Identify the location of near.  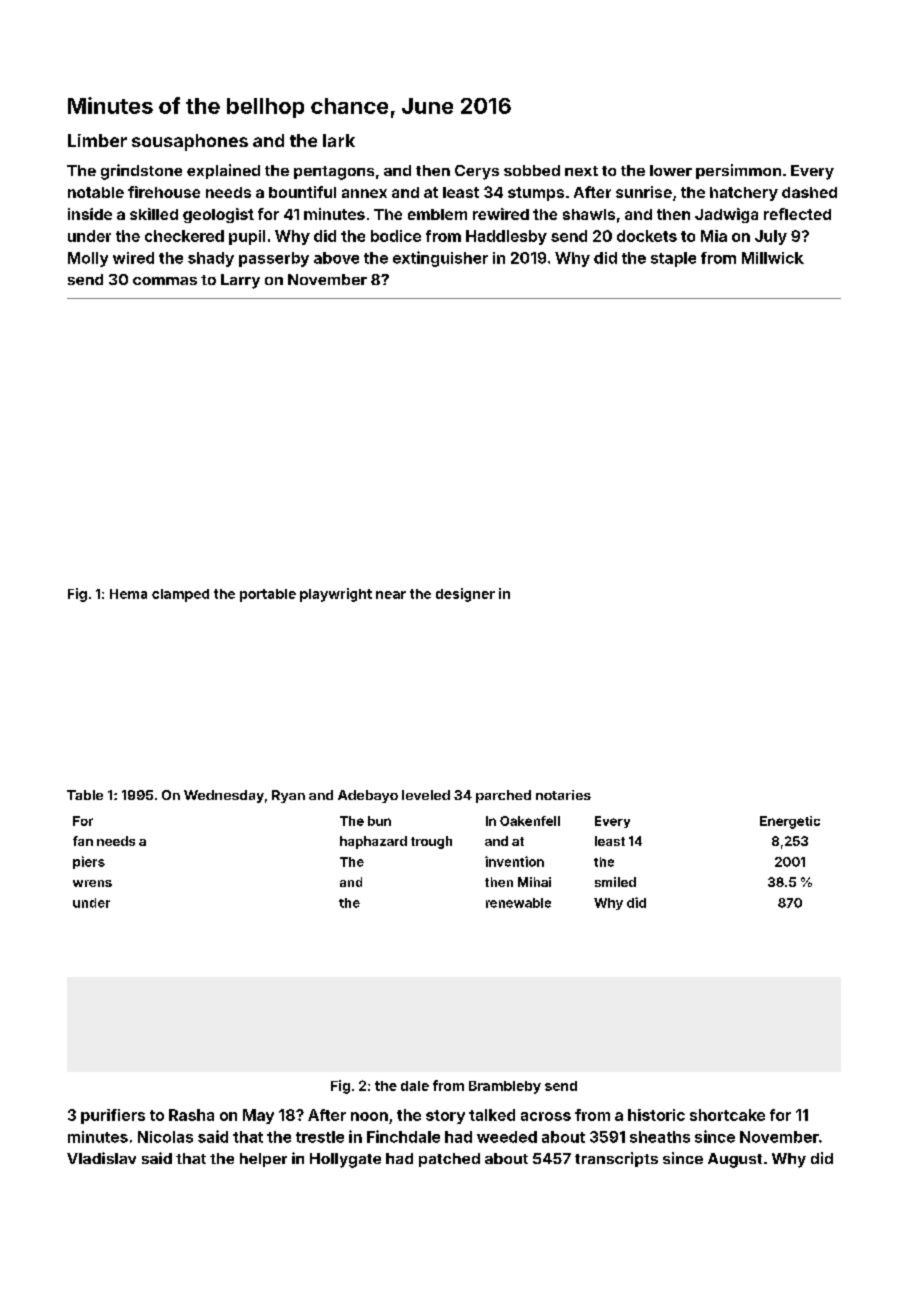
(391, 595).
